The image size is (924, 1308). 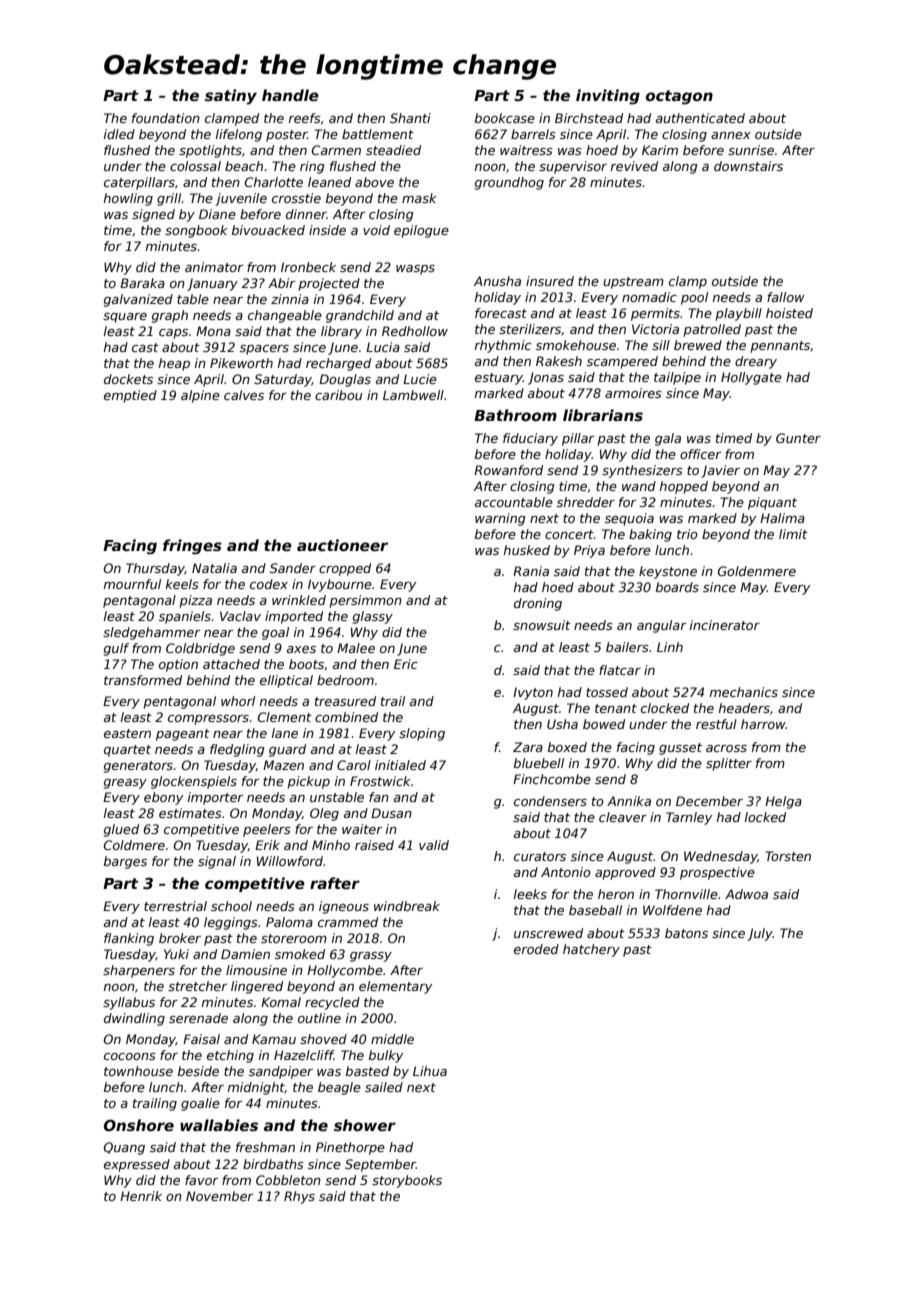 I want to click on July, so click(x=760, y=934).
